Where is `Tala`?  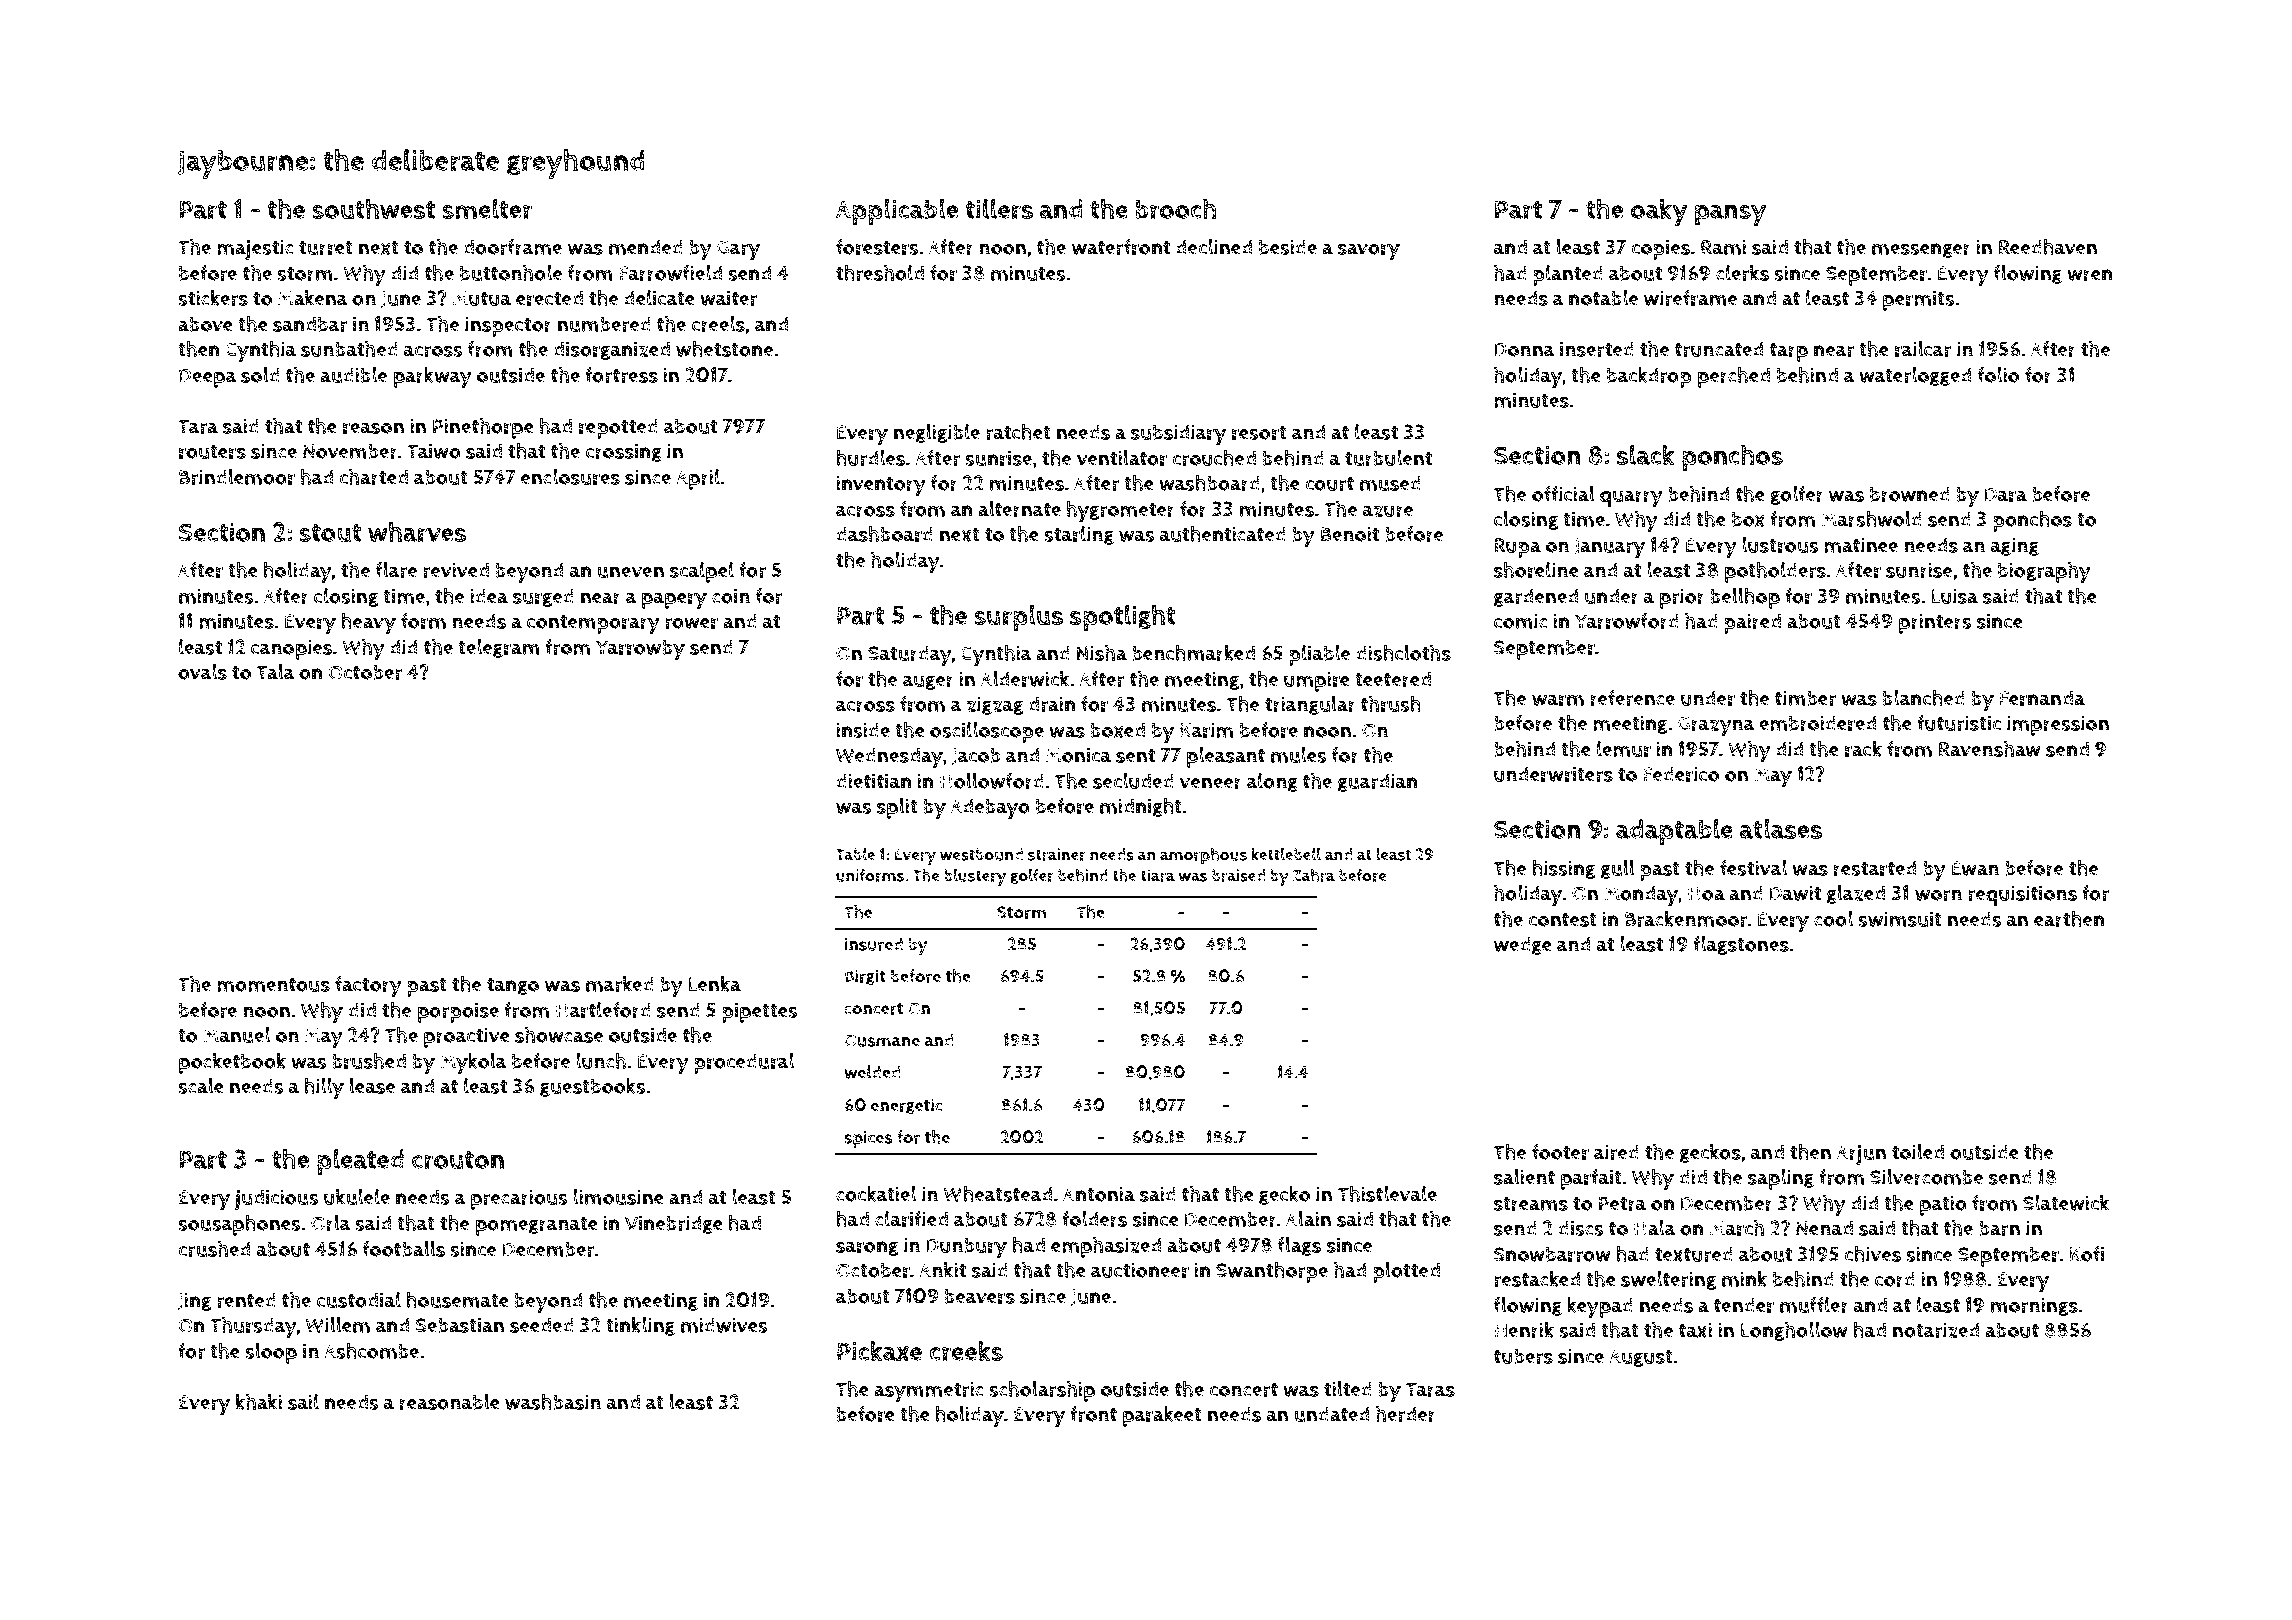 Tala is located at coordinates (275, 672).
